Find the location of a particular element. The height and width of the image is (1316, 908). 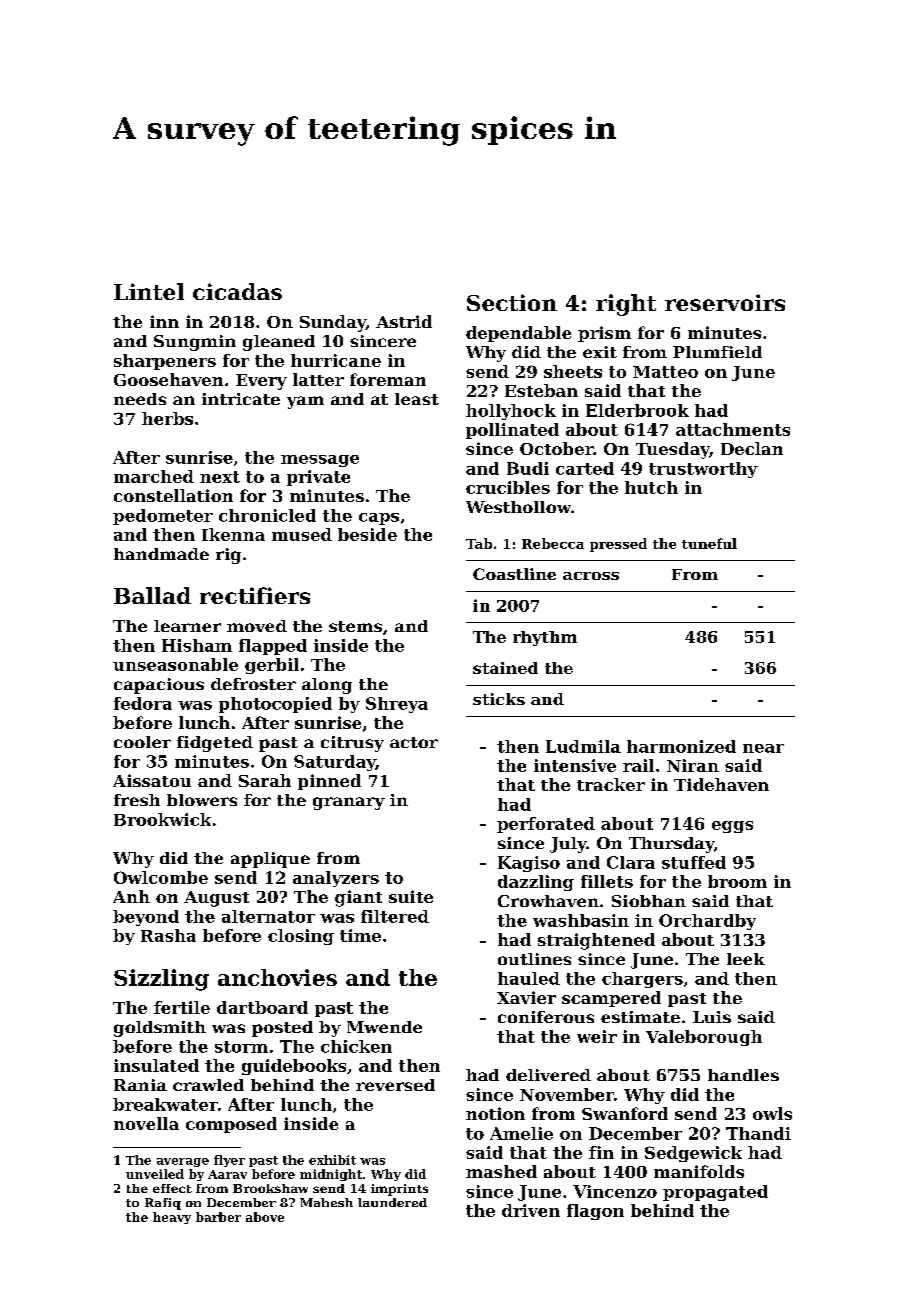

August is located at coordinates (216, 899).
